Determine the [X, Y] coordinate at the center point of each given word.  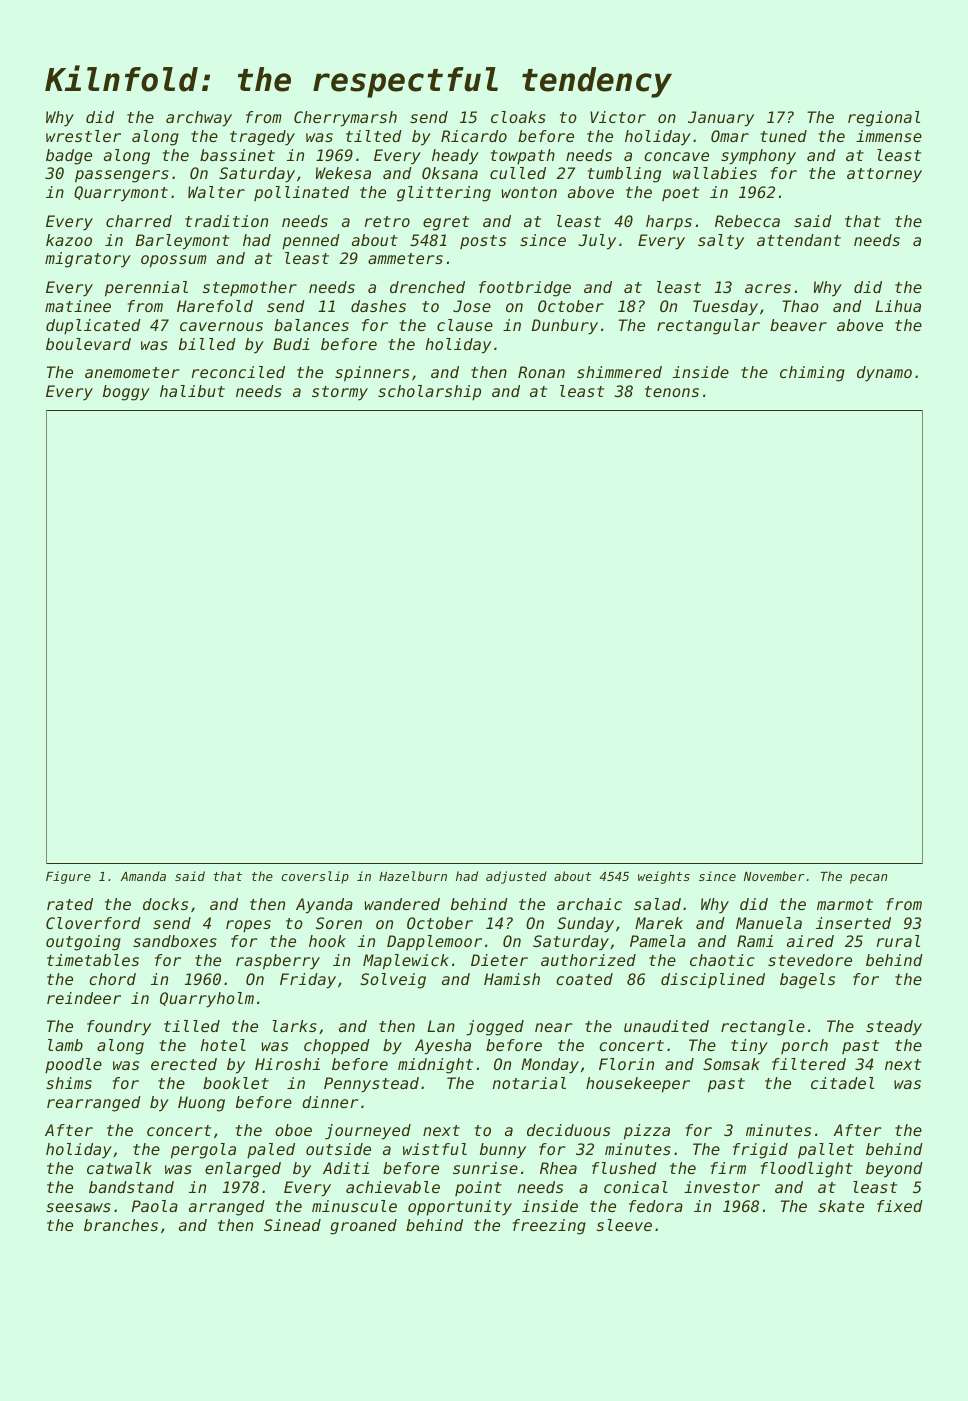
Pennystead [371, 1085]
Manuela [769, 923]
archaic [589, 904]
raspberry [278, 962]
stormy [340, 393]
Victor [618, 117]
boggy [126, 393]
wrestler [83, 136]
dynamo [884, 374]
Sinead [292, 1225]
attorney [884, 175]
